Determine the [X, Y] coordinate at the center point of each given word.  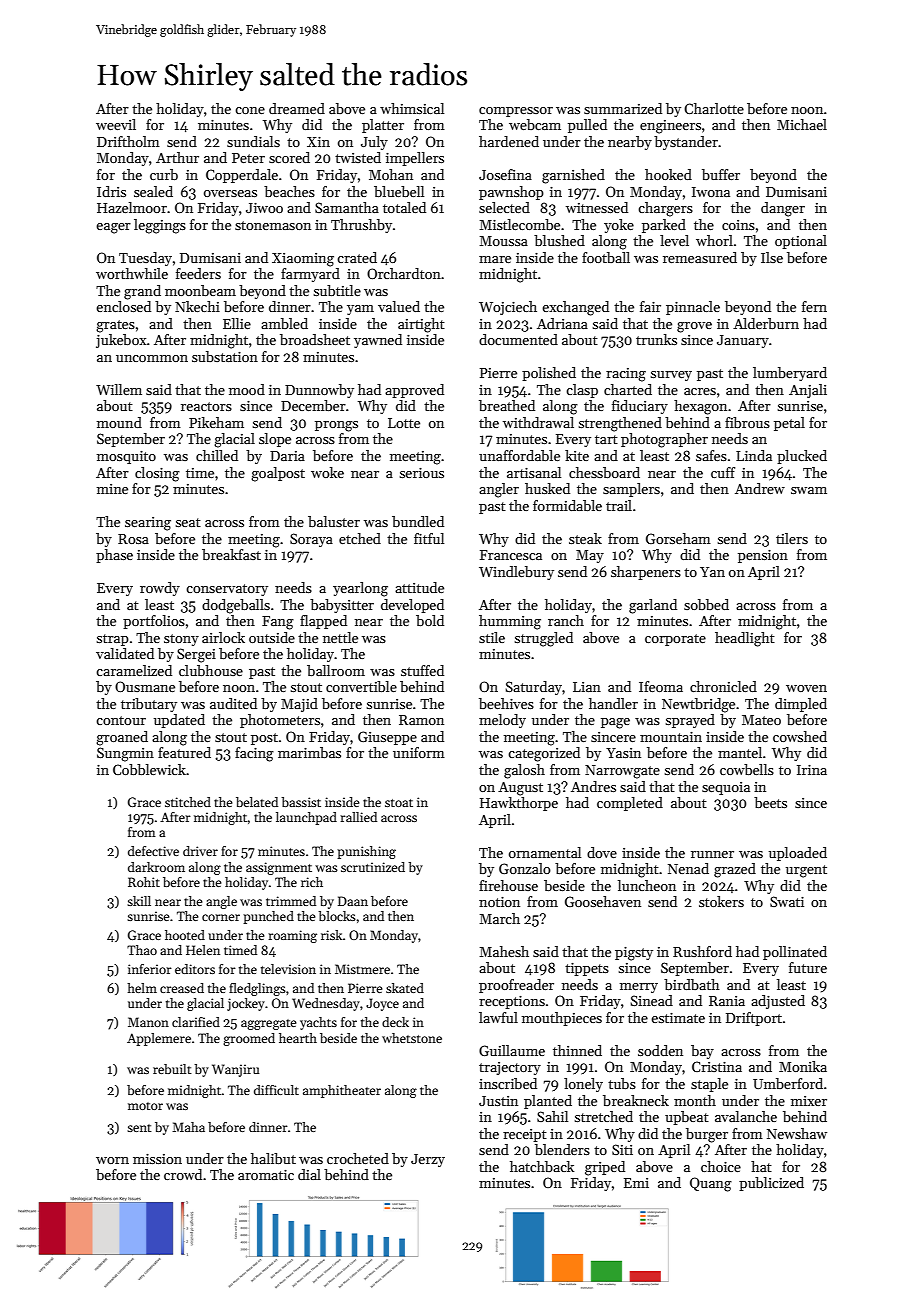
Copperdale [242, 176]
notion [499, 902]
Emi [636, 1183]
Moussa [504, 241]
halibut [273, 1158]
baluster [334, 521]
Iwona [711, 192]
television [288, 969]
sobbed [706, 604]
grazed [735, 870]
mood [247, 389]
